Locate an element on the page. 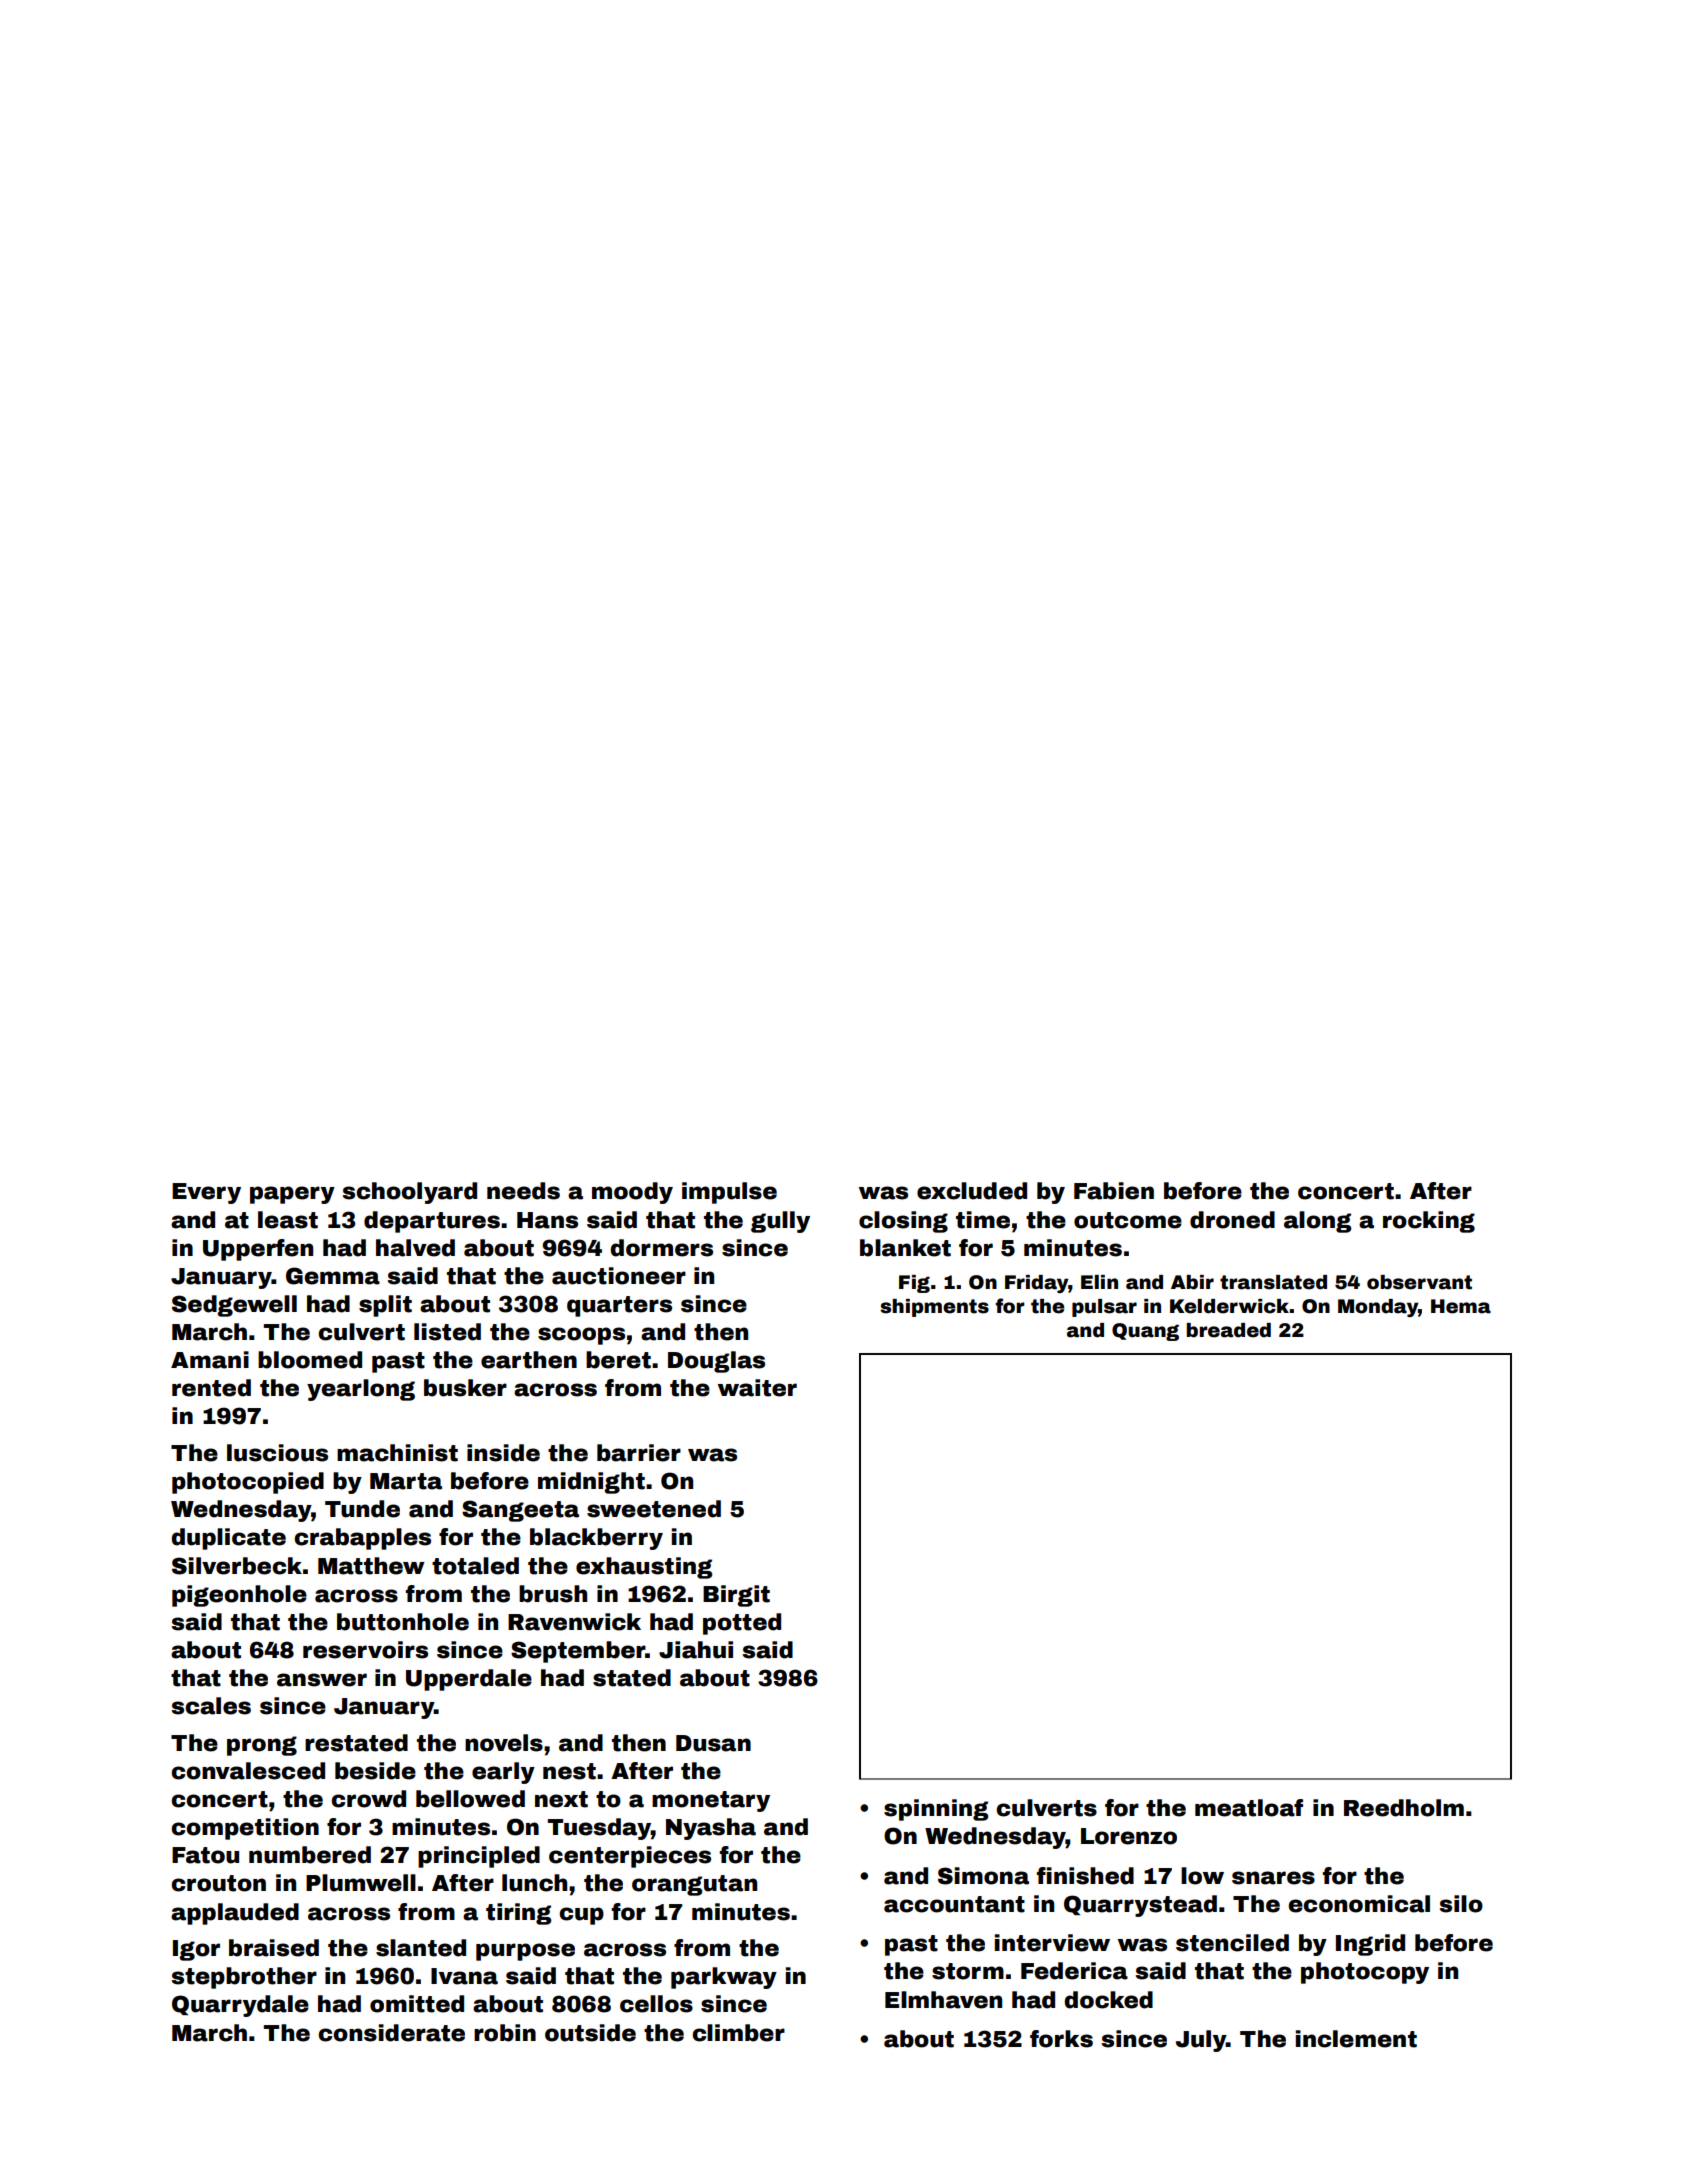 The width and height of the document is (1683, 2178). breaded is located at coordinates (1228, 1330).
